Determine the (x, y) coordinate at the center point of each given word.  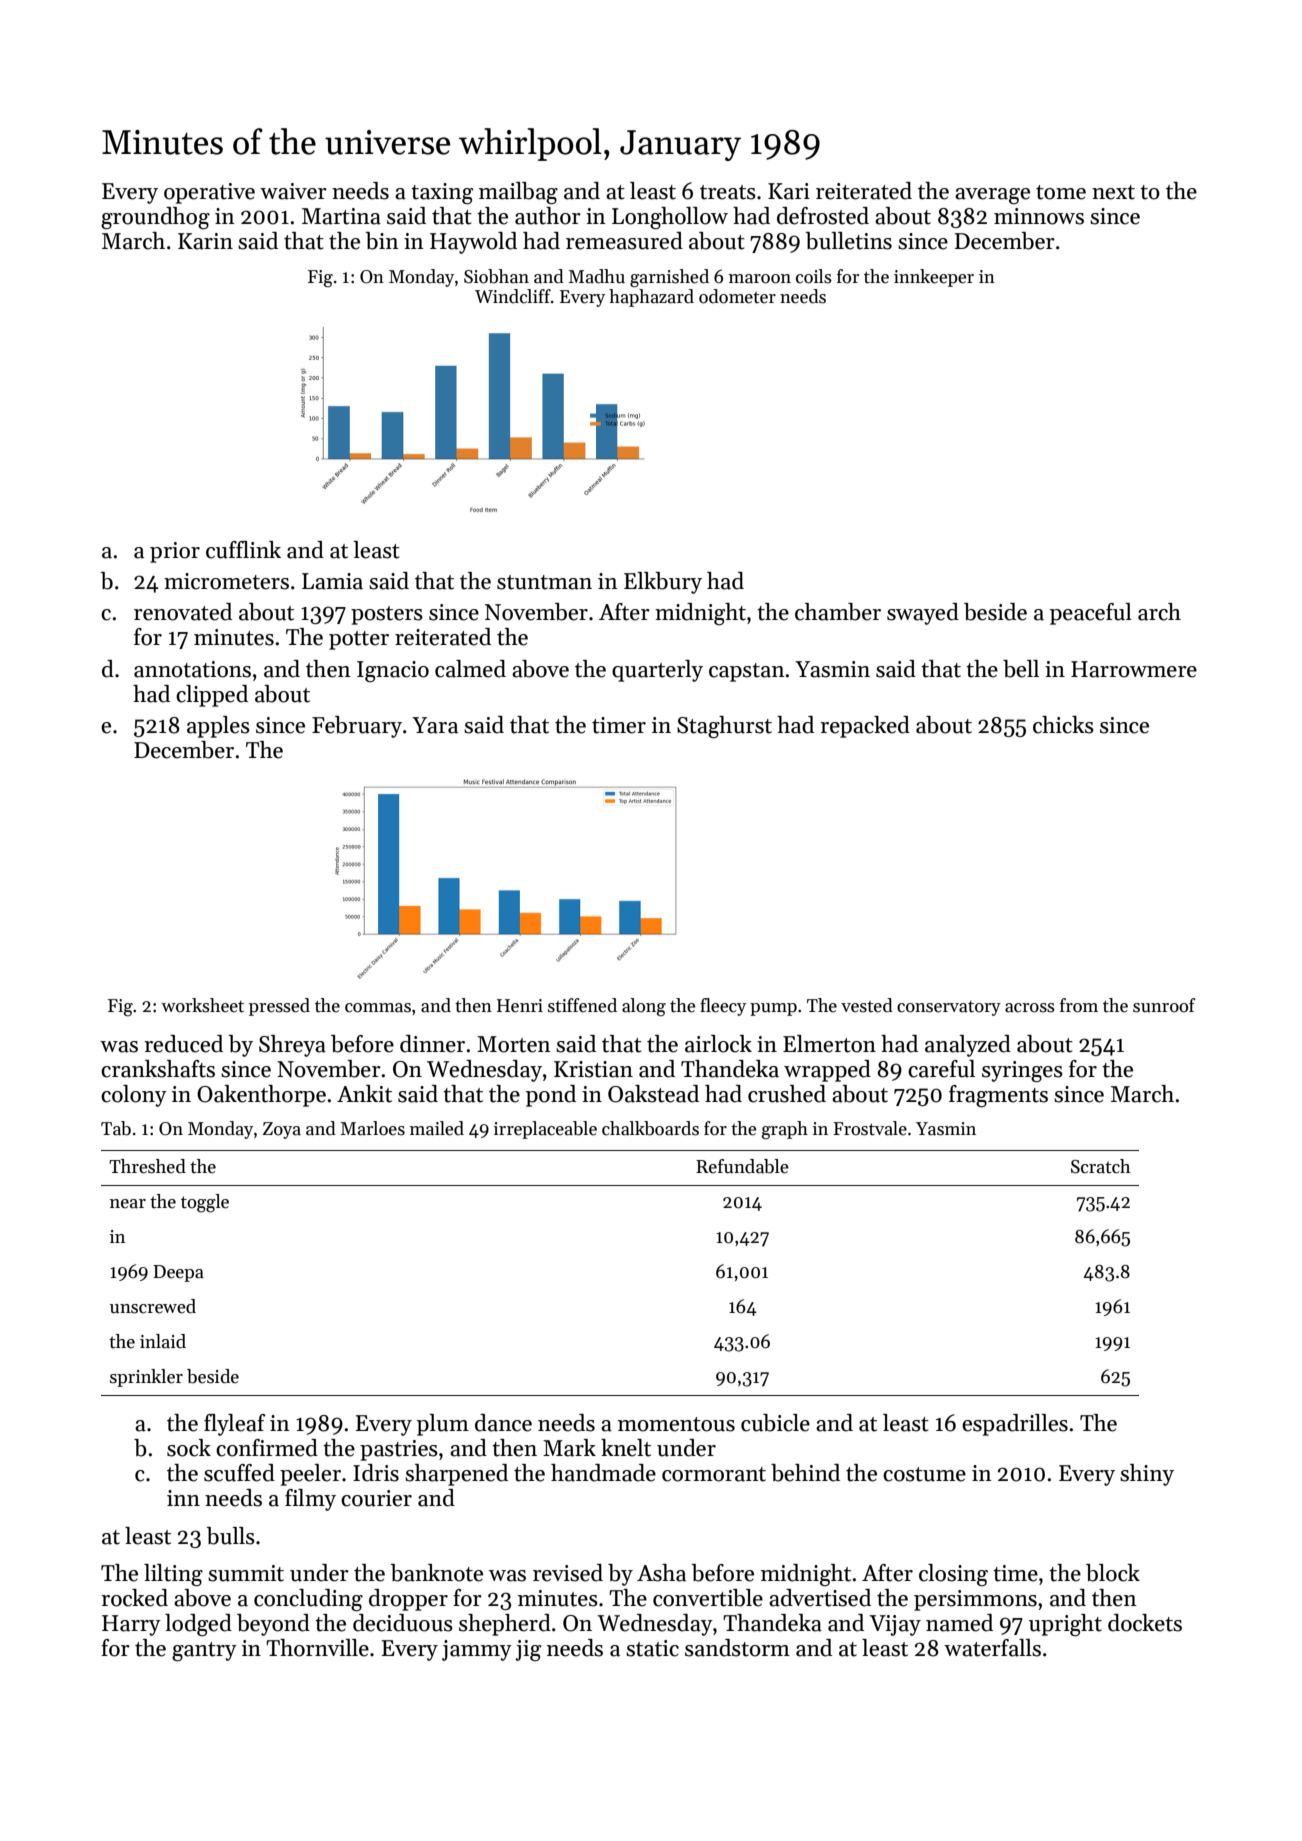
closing (953, 1575)
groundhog (155, 218)
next (1113, 192)
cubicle (775, 1423)
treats (728, 192)
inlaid (163, 1341)
